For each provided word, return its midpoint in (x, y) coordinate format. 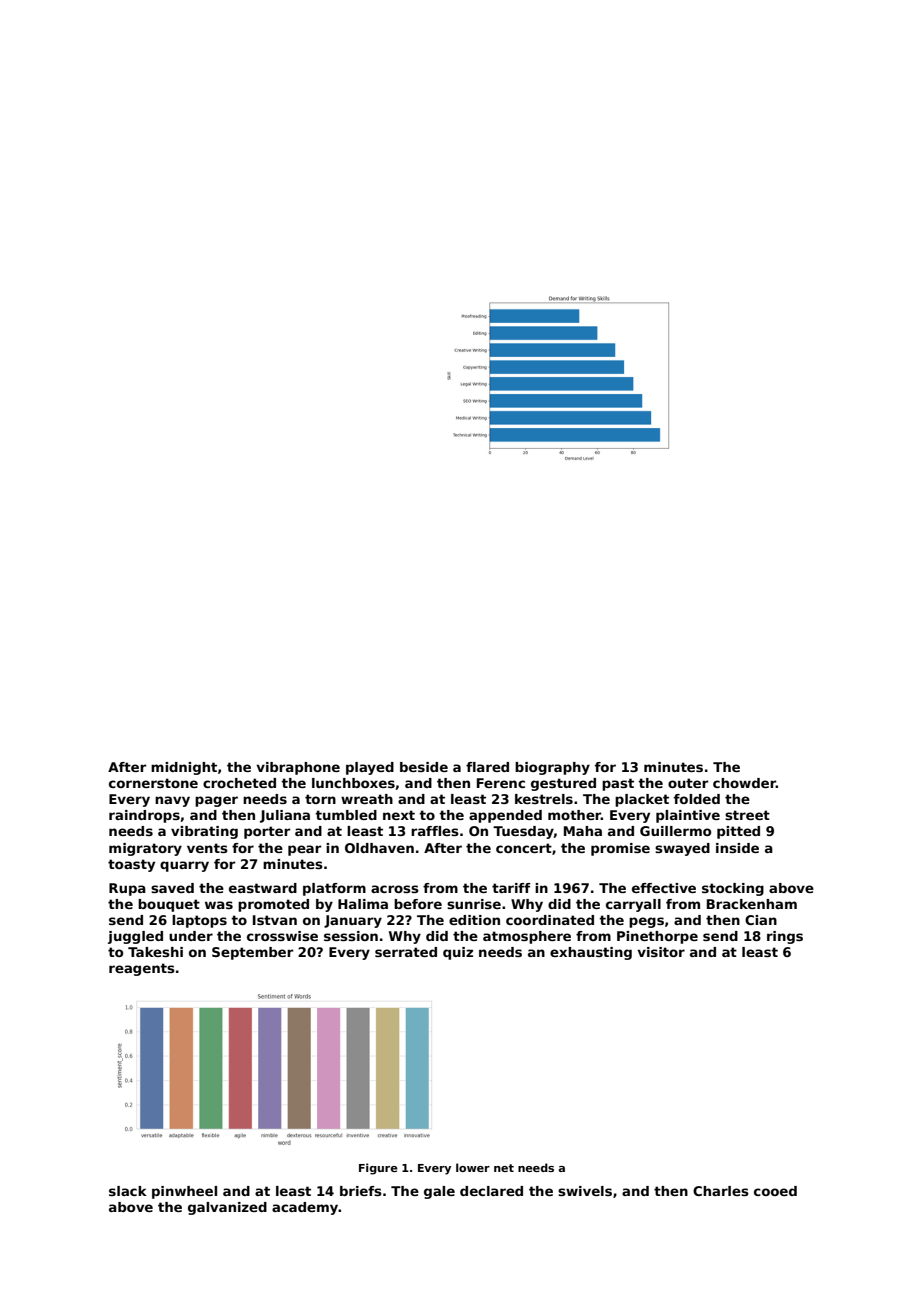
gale (439, 1192)
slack (128, 1191)
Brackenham (752, 904)
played (370, 768)
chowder (744, 783)
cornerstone (153, 783)
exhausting (591, 953)
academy (305, 1208)
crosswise (282, 936)
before (418, 904)
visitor (661, 952)
